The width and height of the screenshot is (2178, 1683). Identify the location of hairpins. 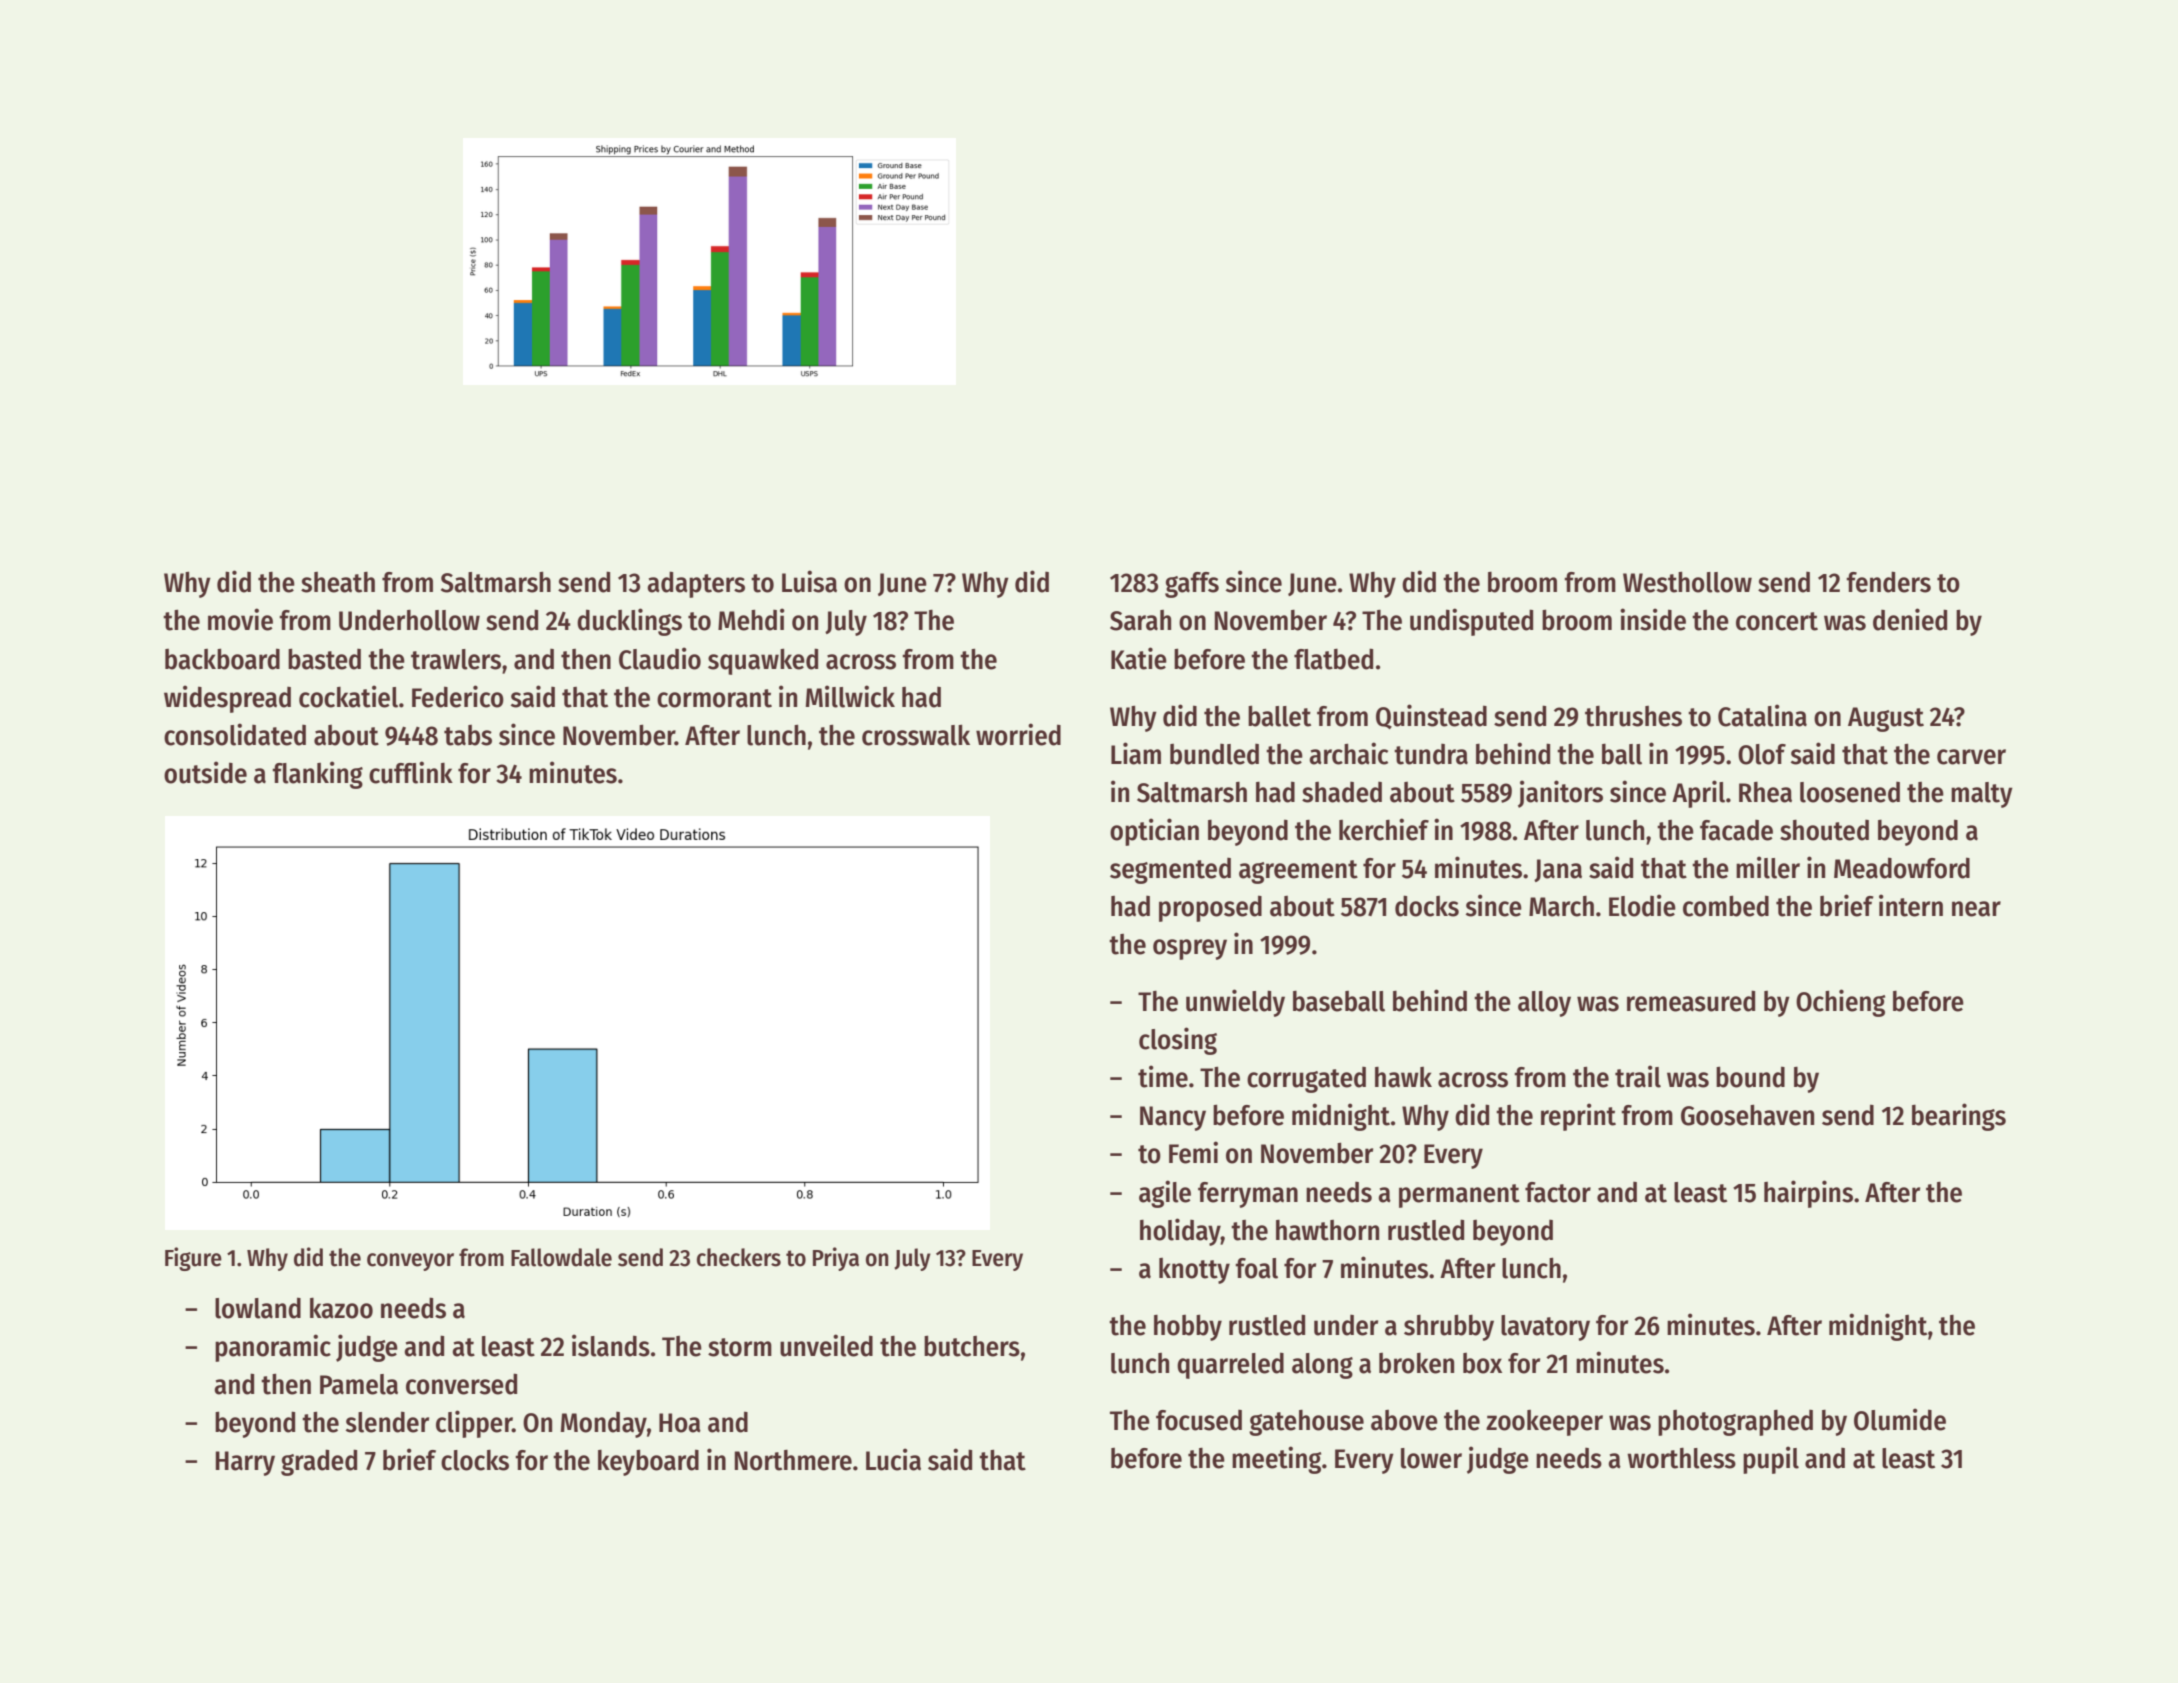
(1808, 1194).
